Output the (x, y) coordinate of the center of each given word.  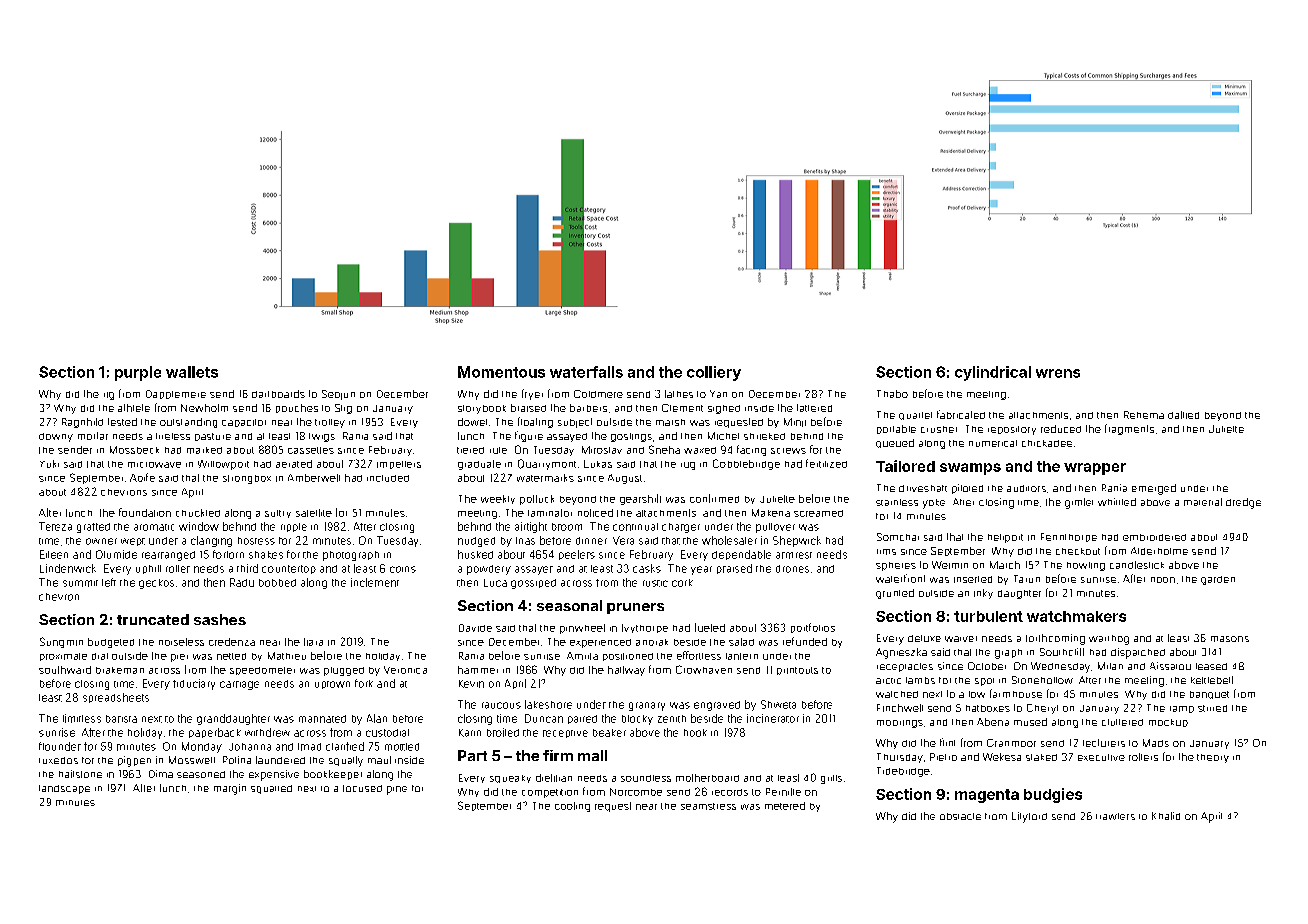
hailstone (80, 774)
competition (550, 793)
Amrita (582, 656)
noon (1163, 580)
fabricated (961, 414)
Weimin (950, 565)
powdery (489, 570)
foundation (145, 512)
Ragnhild (82, 423)
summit (80, 583)
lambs (920, 680)
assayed (567, 437)
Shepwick (797, 541)
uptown (332, 685)
